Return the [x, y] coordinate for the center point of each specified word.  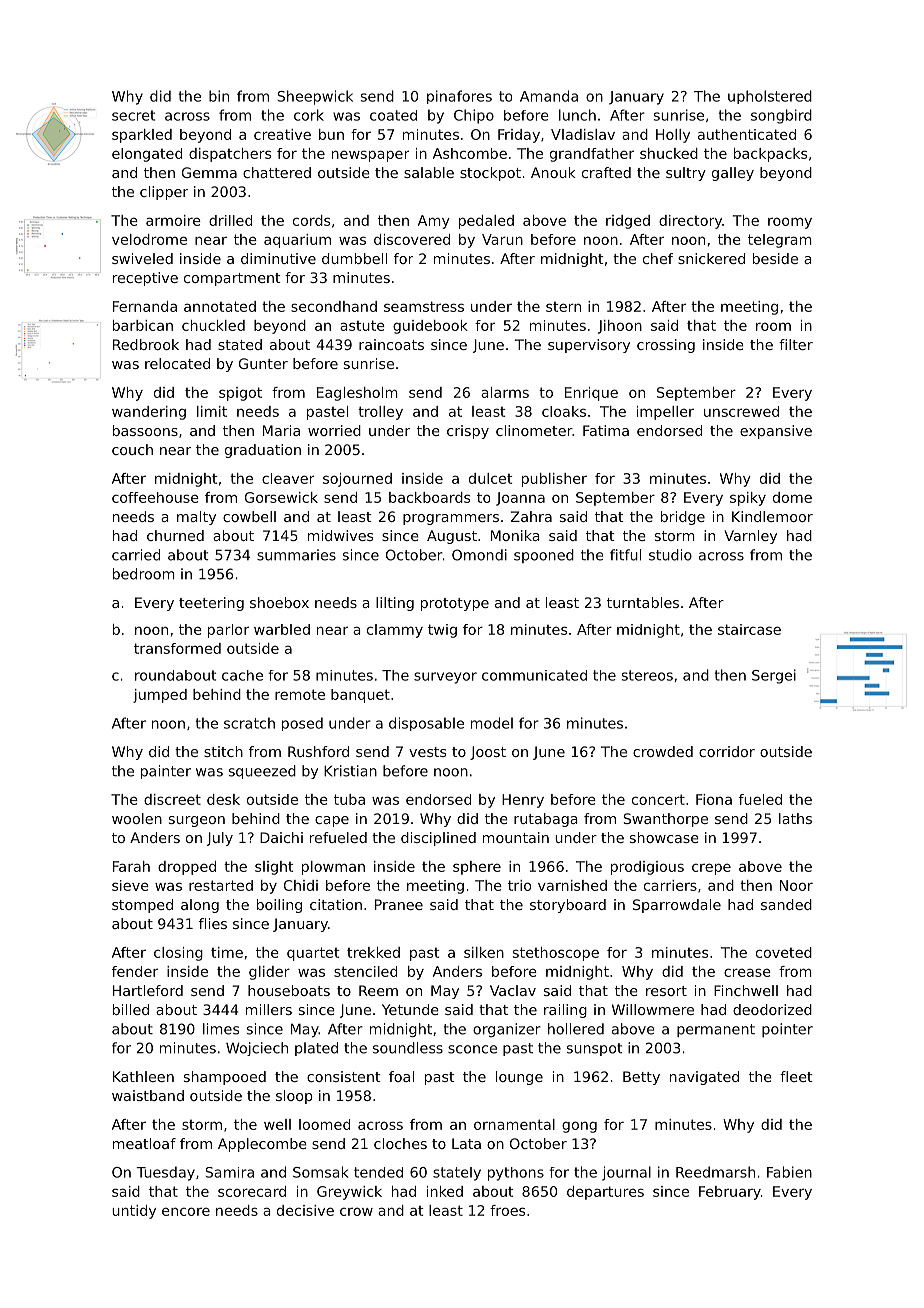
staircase [749, 629]
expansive [776, 432]
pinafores [459, 97]
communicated [534, 675]
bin [219, 96]
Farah [131, 866]
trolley [380, 413]
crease [747, 972]
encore [186, 1211]
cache [242, 675]
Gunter [263, 363]
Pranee [399, 904]
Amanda [549, 96]
